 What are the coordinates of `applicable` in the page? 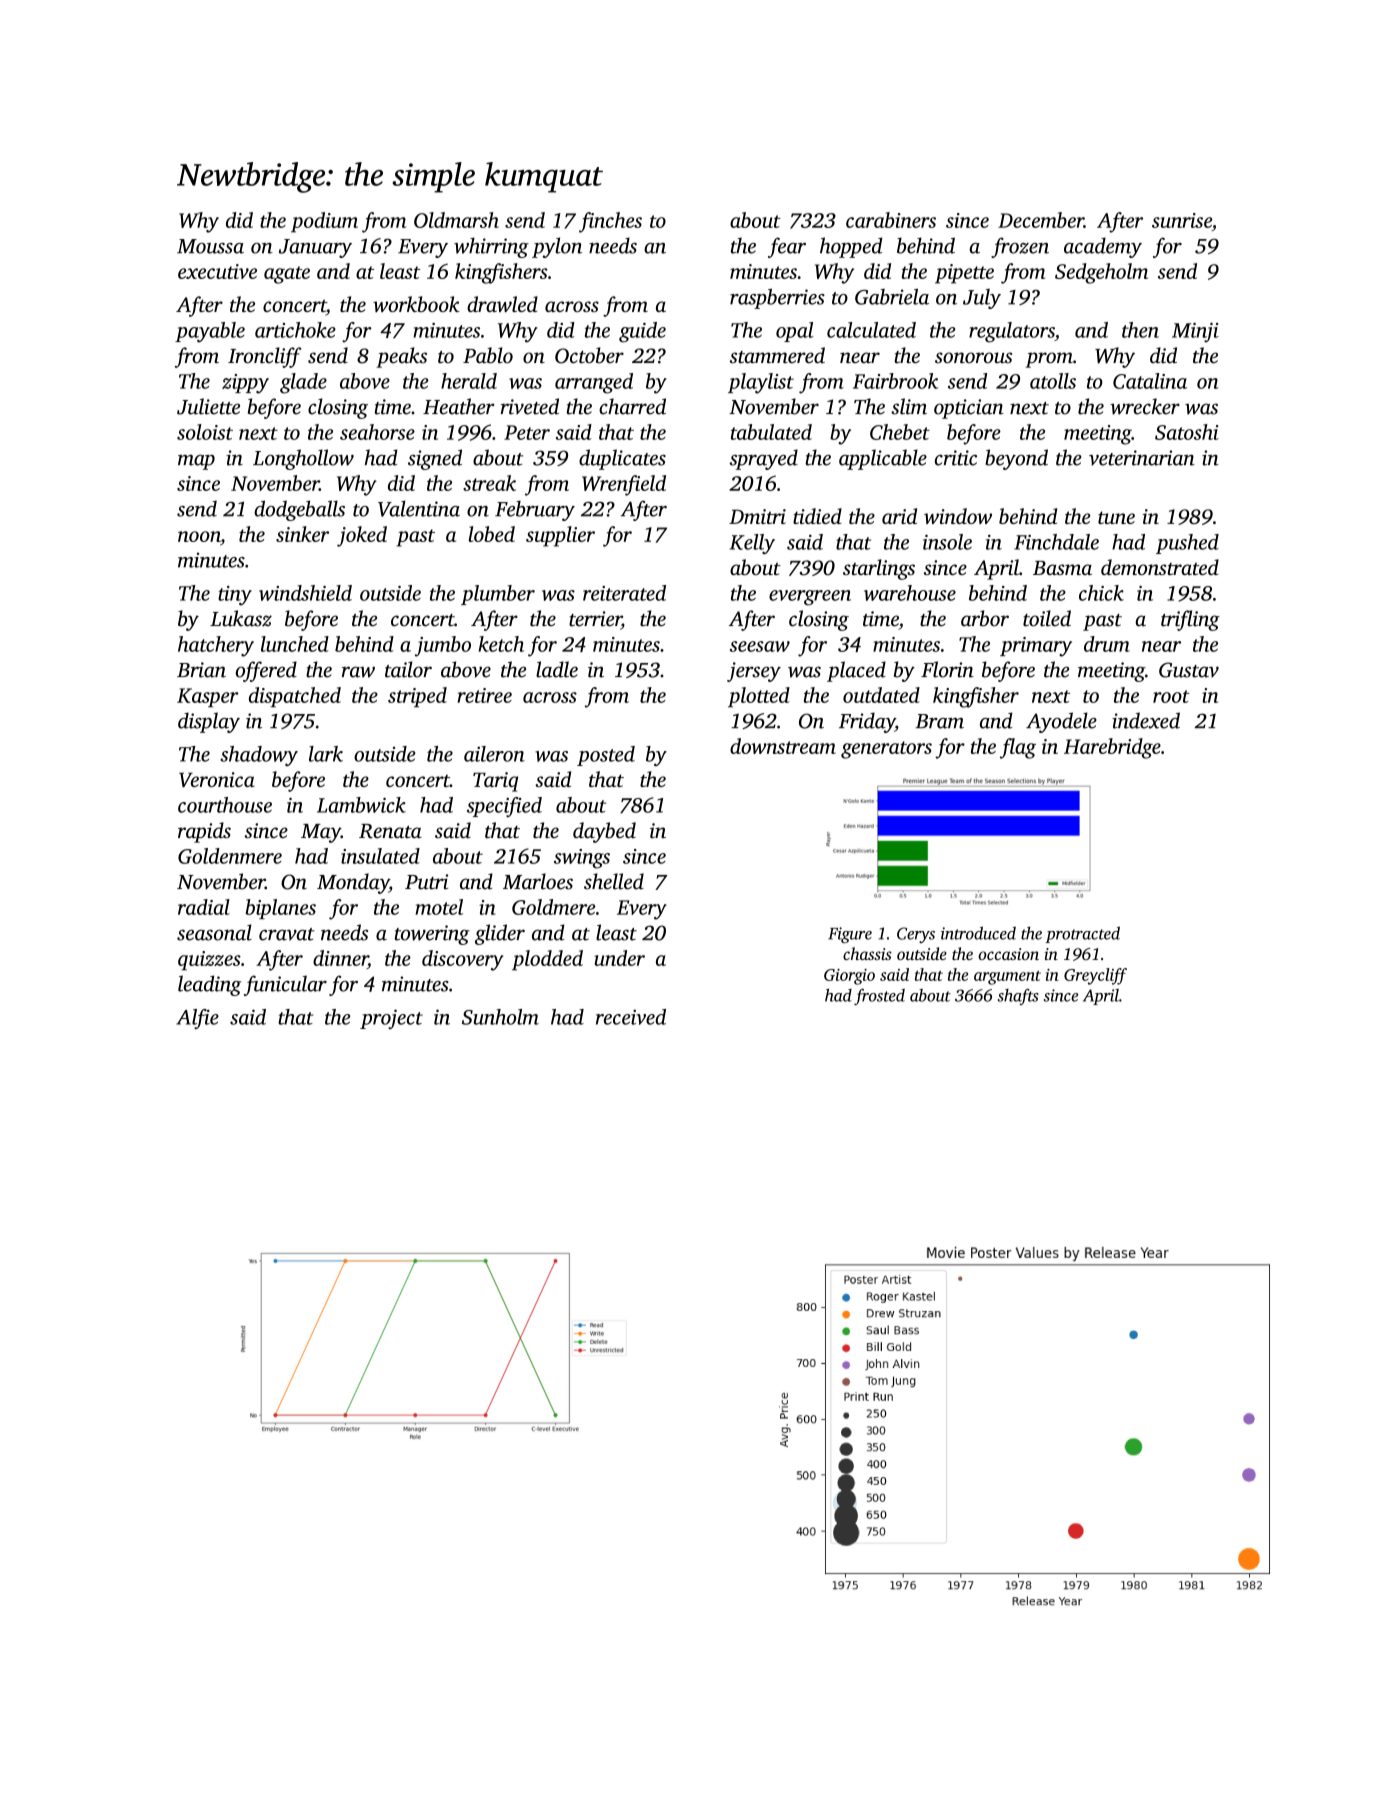 It's located at (883, 459).
